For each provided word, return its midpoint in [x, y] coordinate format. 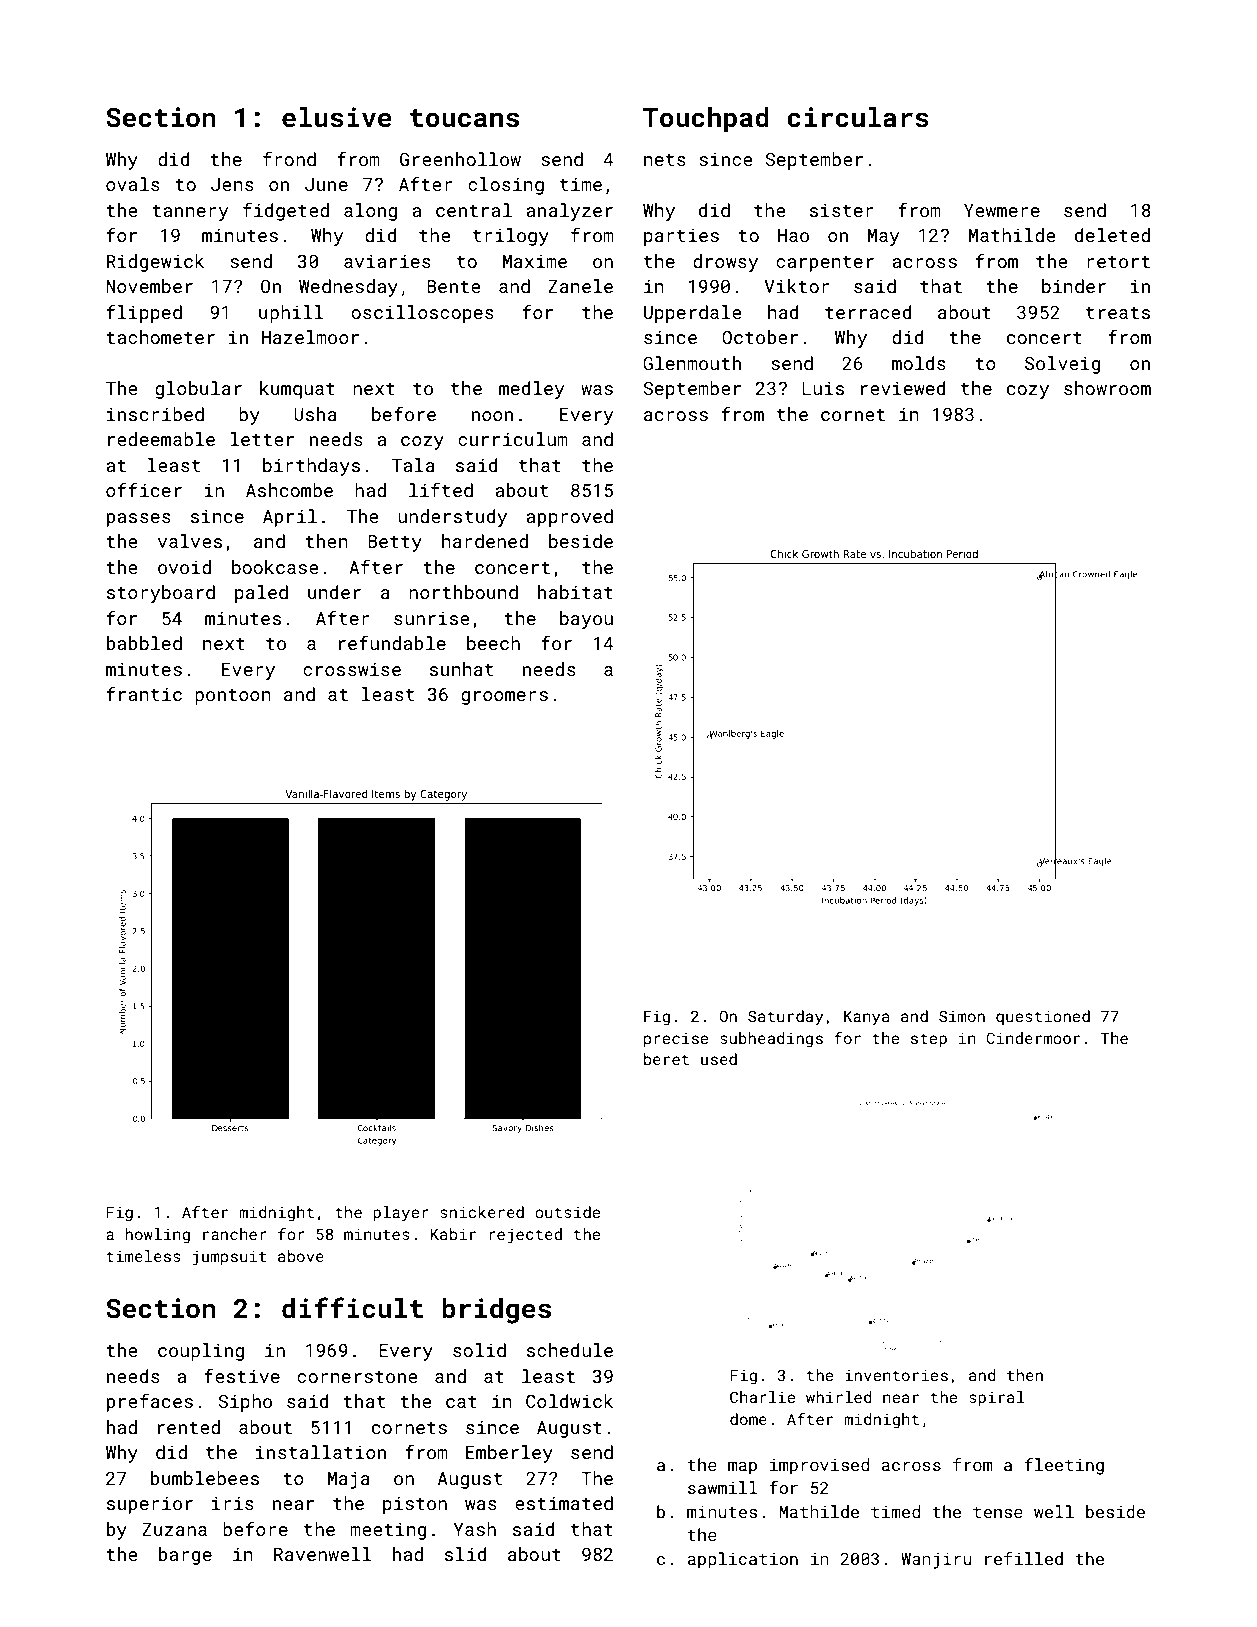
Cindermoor [1033, 1038]
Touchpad [706, 120]
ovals [133, 184]
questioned [1043, 1017]
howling [157, 1236]
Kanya [867, 1018]
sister [842, 210]
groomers [504, 698]
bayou [586, 620]
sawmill [723, 1487]
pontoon [233, 697]
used [719, 1059]
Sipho [245, 1403]
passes [139, 520]
